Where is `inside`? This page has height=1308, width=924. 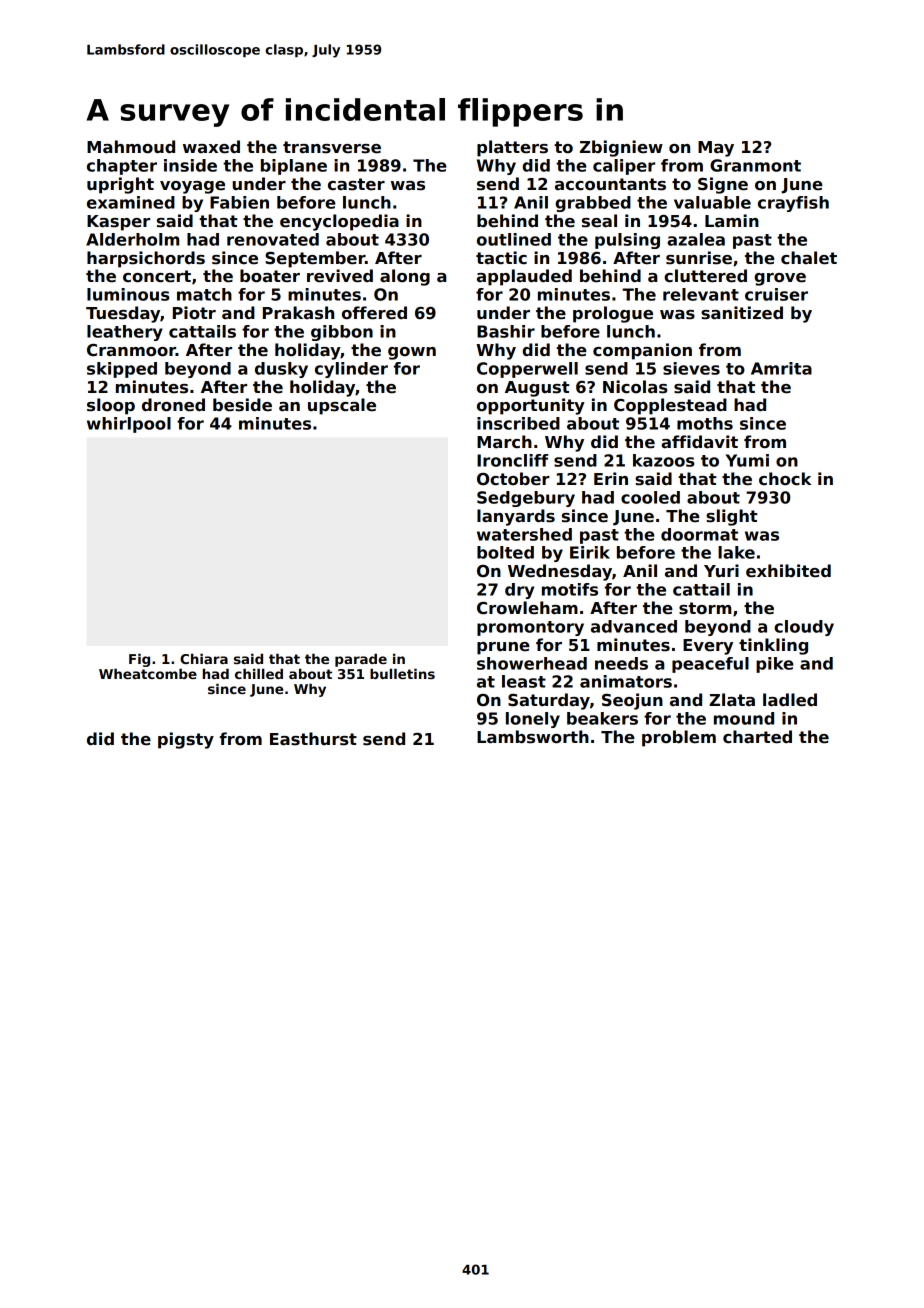
inside is located at coordinates (190, 165).
